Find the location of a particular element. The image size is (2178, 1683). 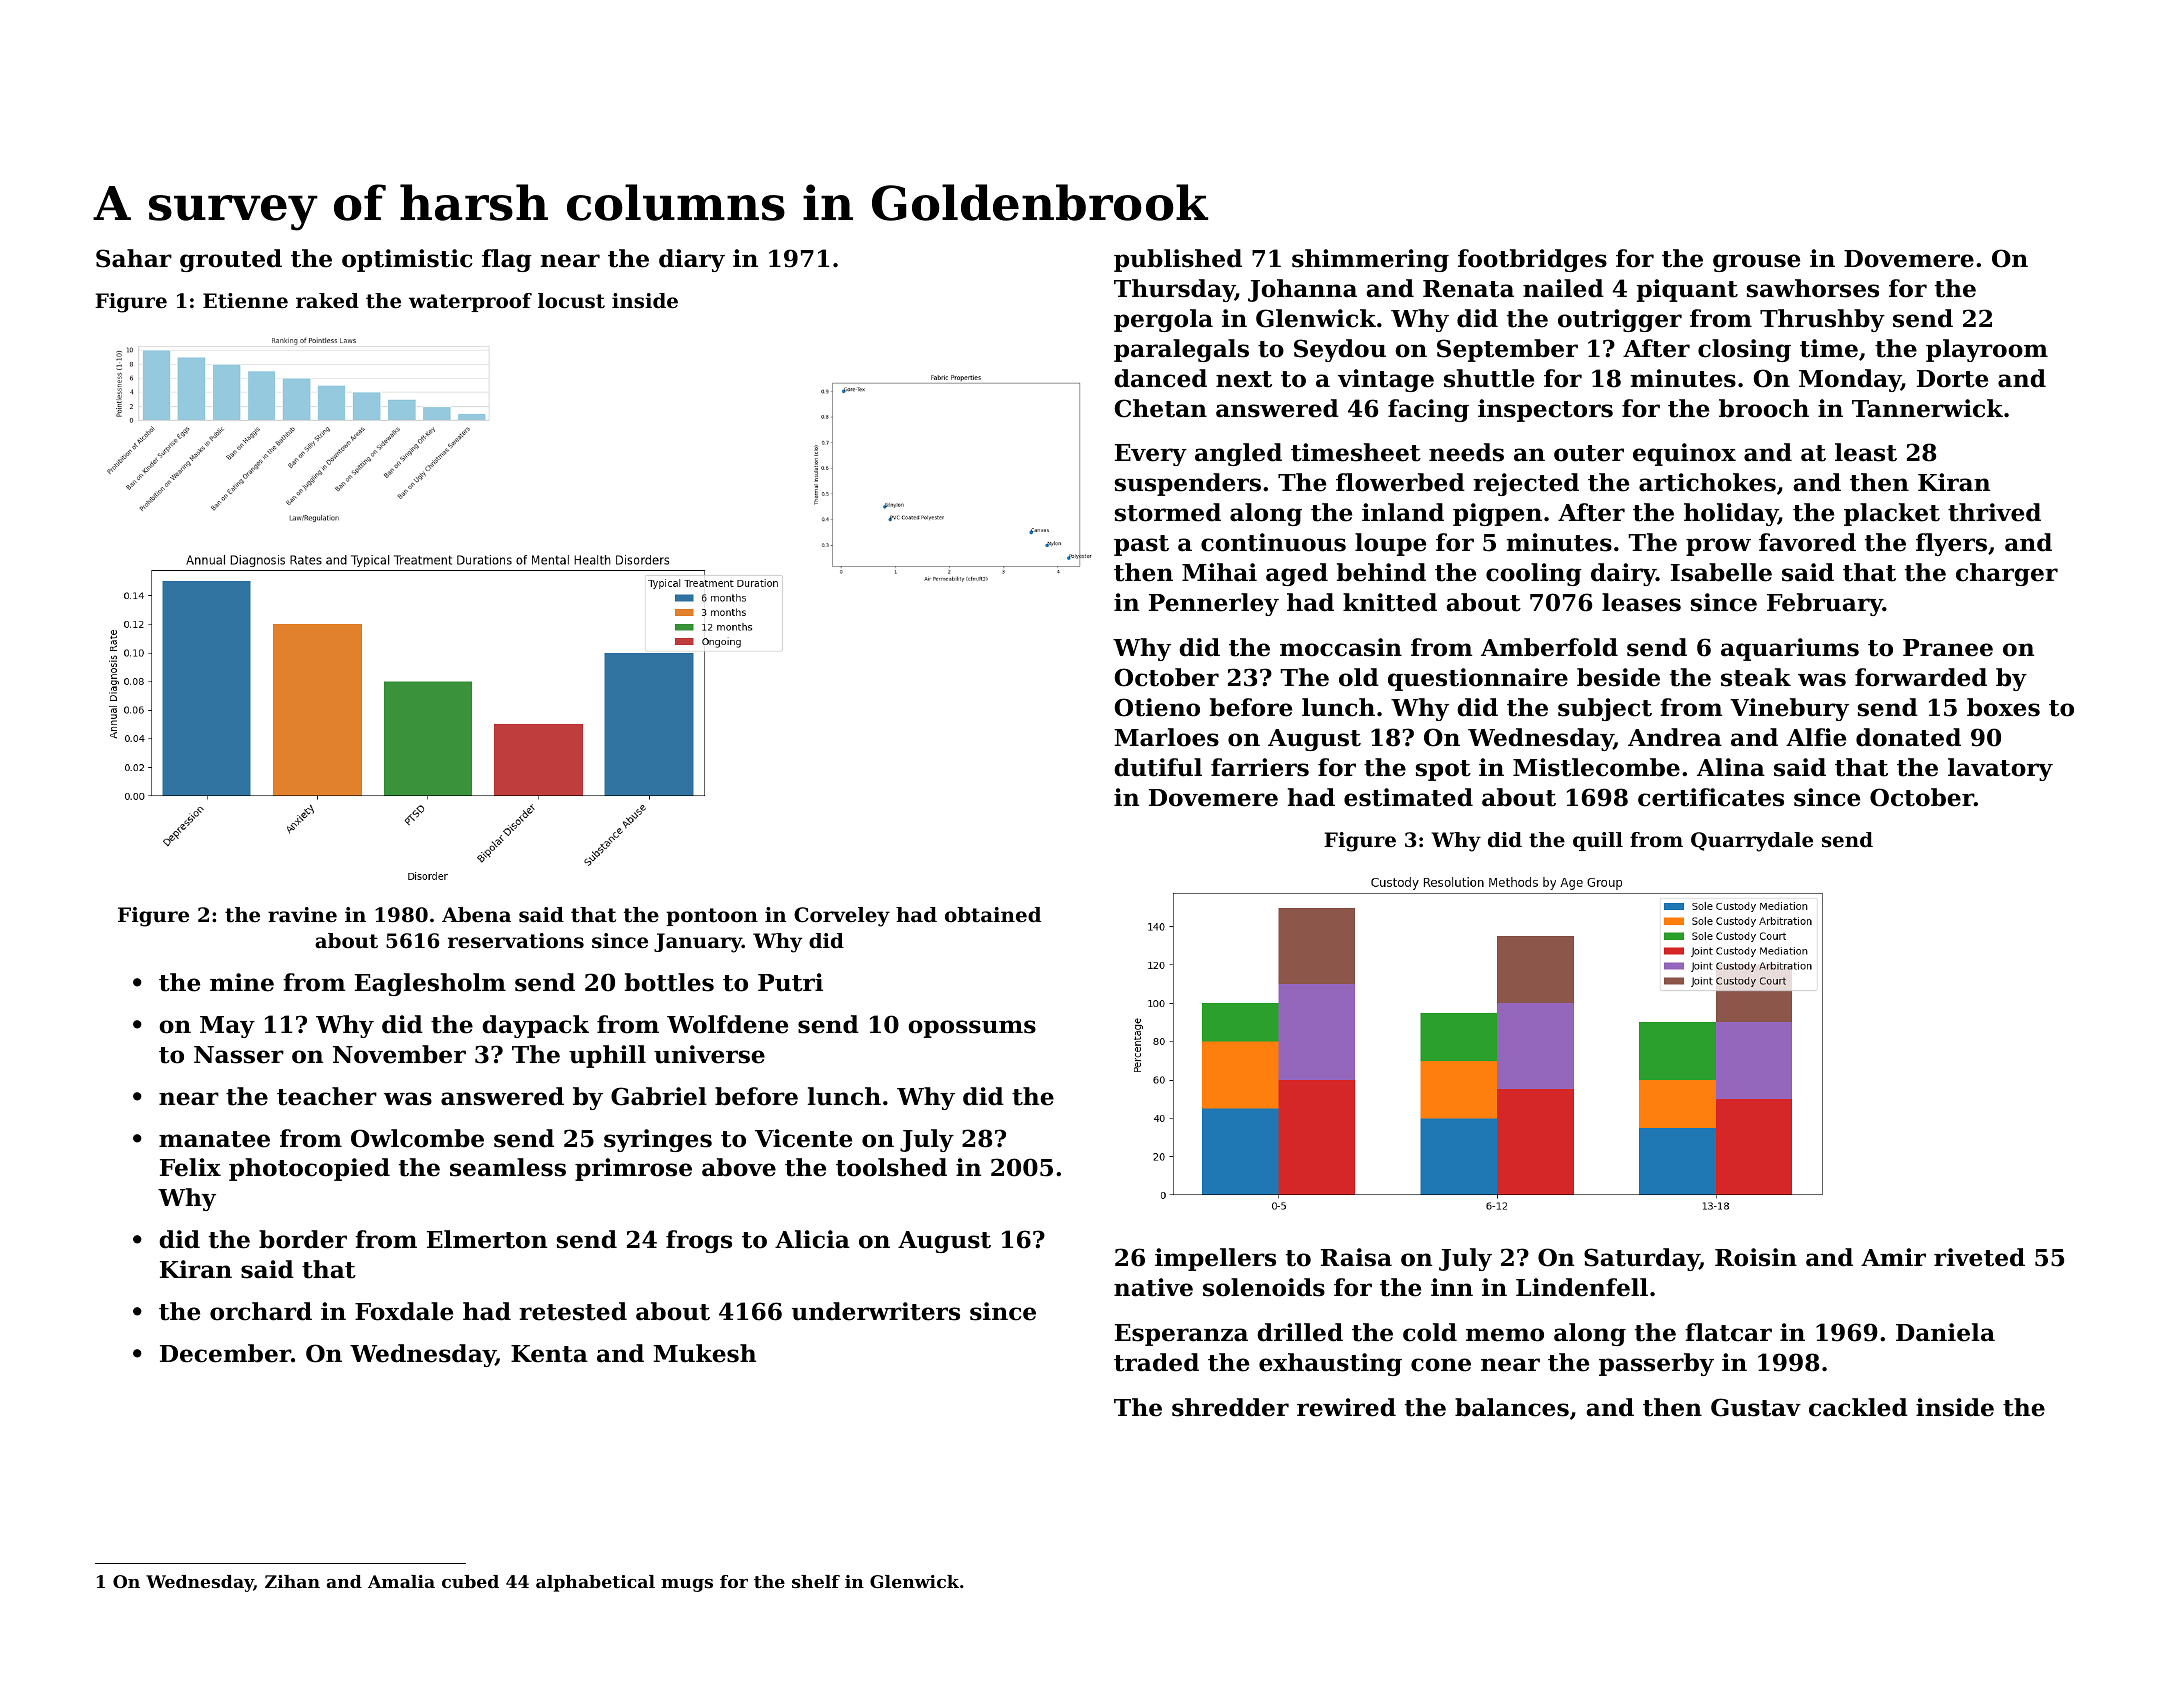

reservations is located at coordinates (516, 941).
